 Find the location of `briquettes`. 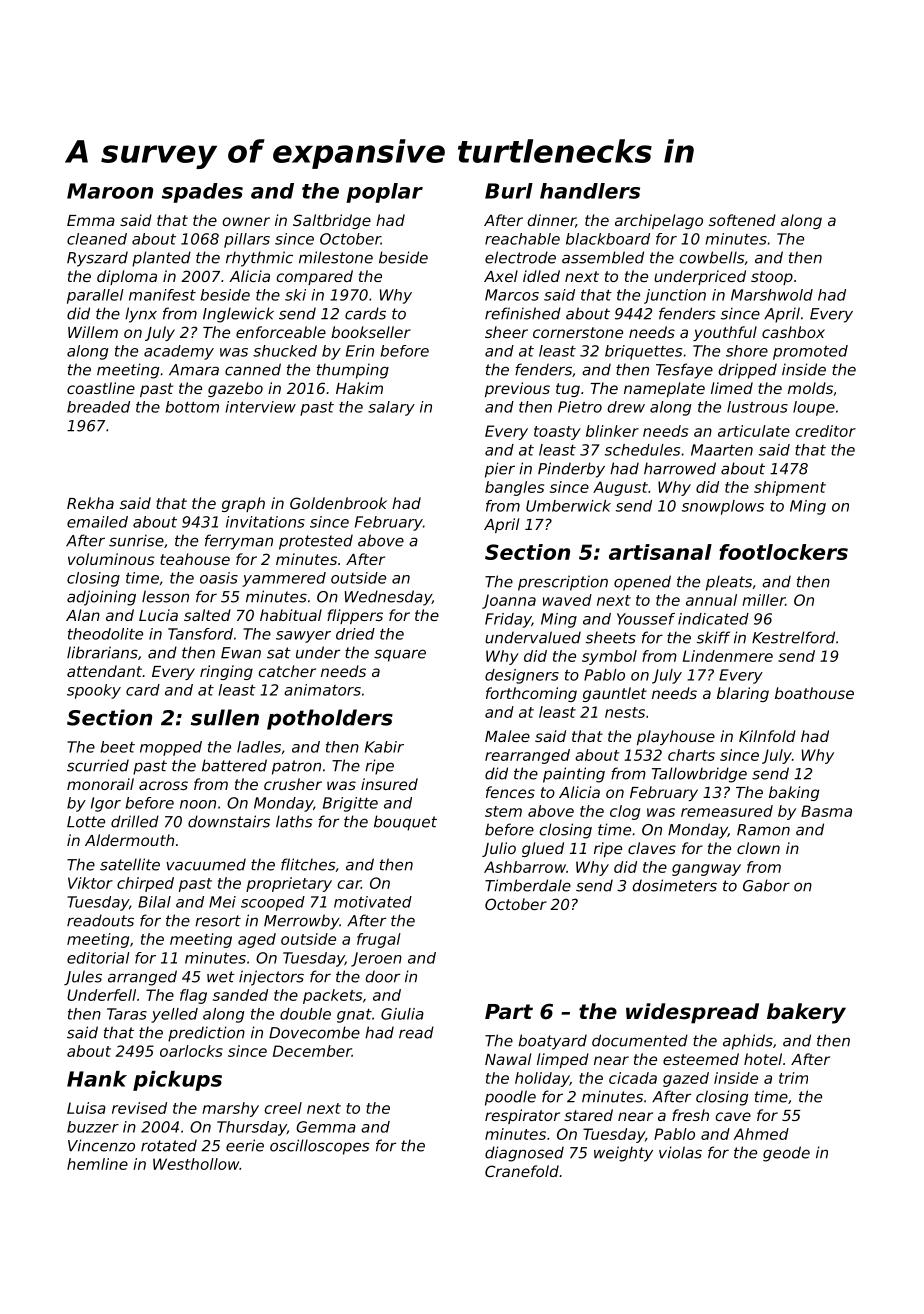

briquettes is located at coordinates (643, 352).
